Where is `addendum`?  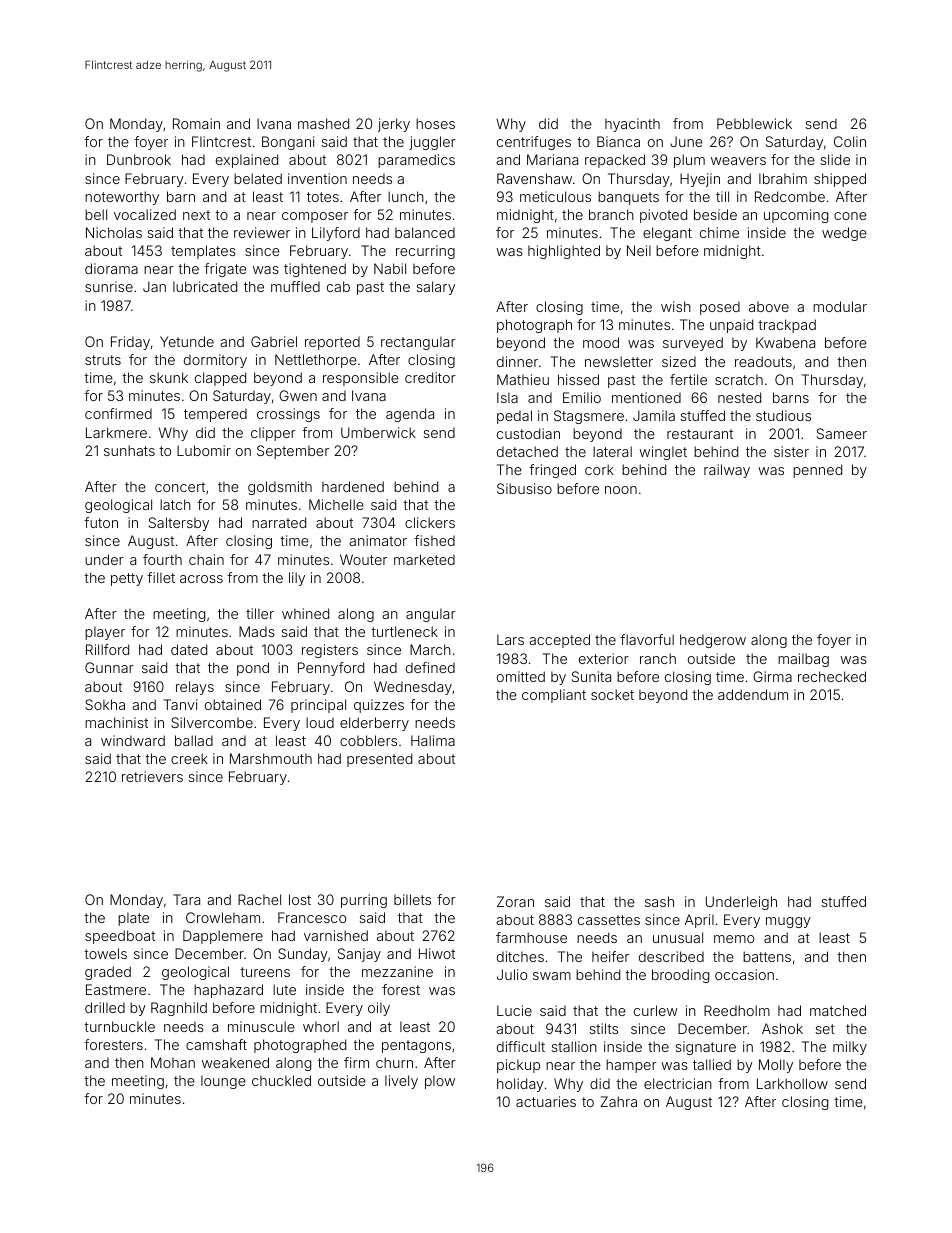 addendum is located at coordinates (753, 694).
